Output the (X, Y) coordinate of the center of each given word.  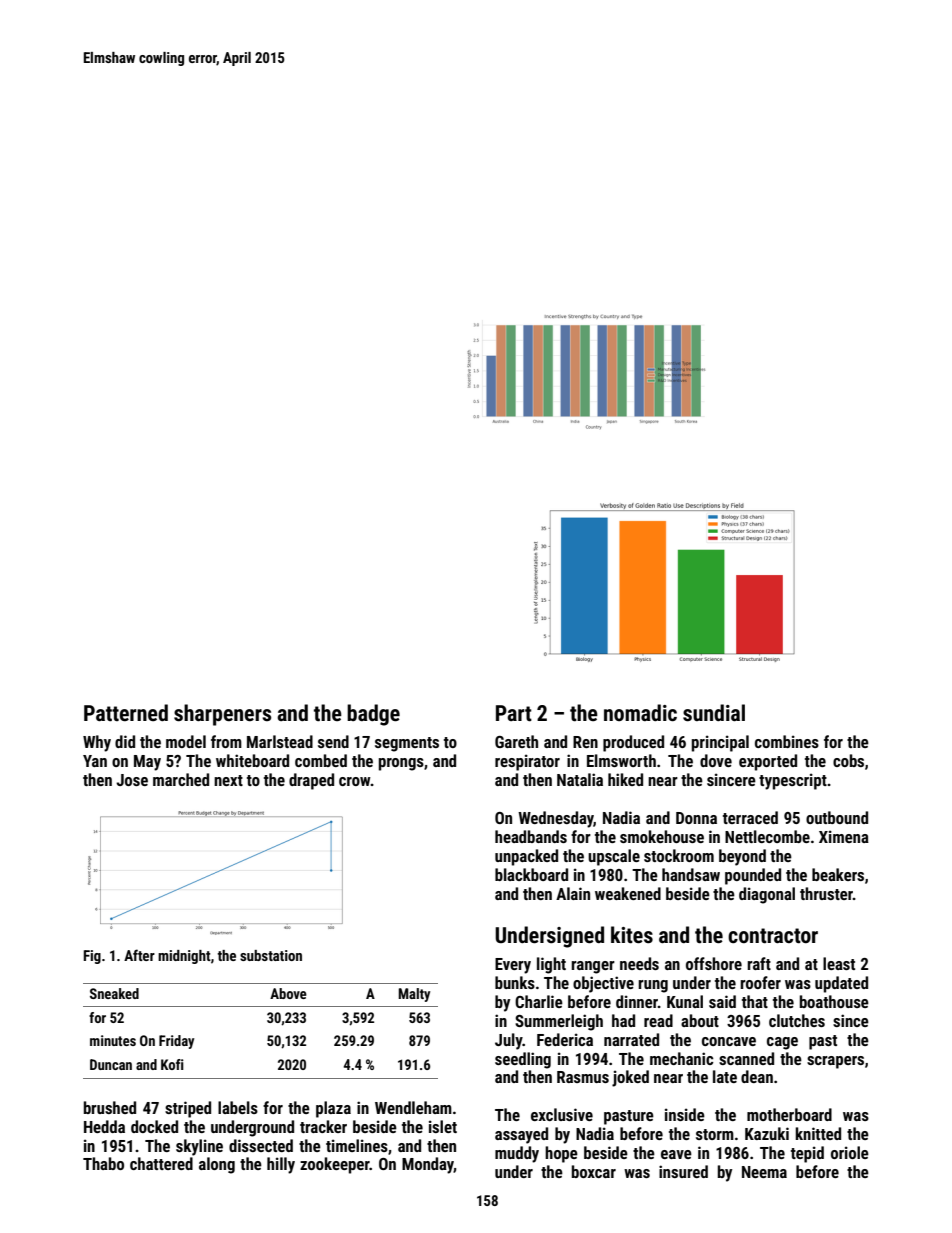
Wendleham (413, 1107)
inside (685, 1114)
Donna (696, 818)
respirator (527, 762)
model (186, 741)
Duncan (111, 1064)
